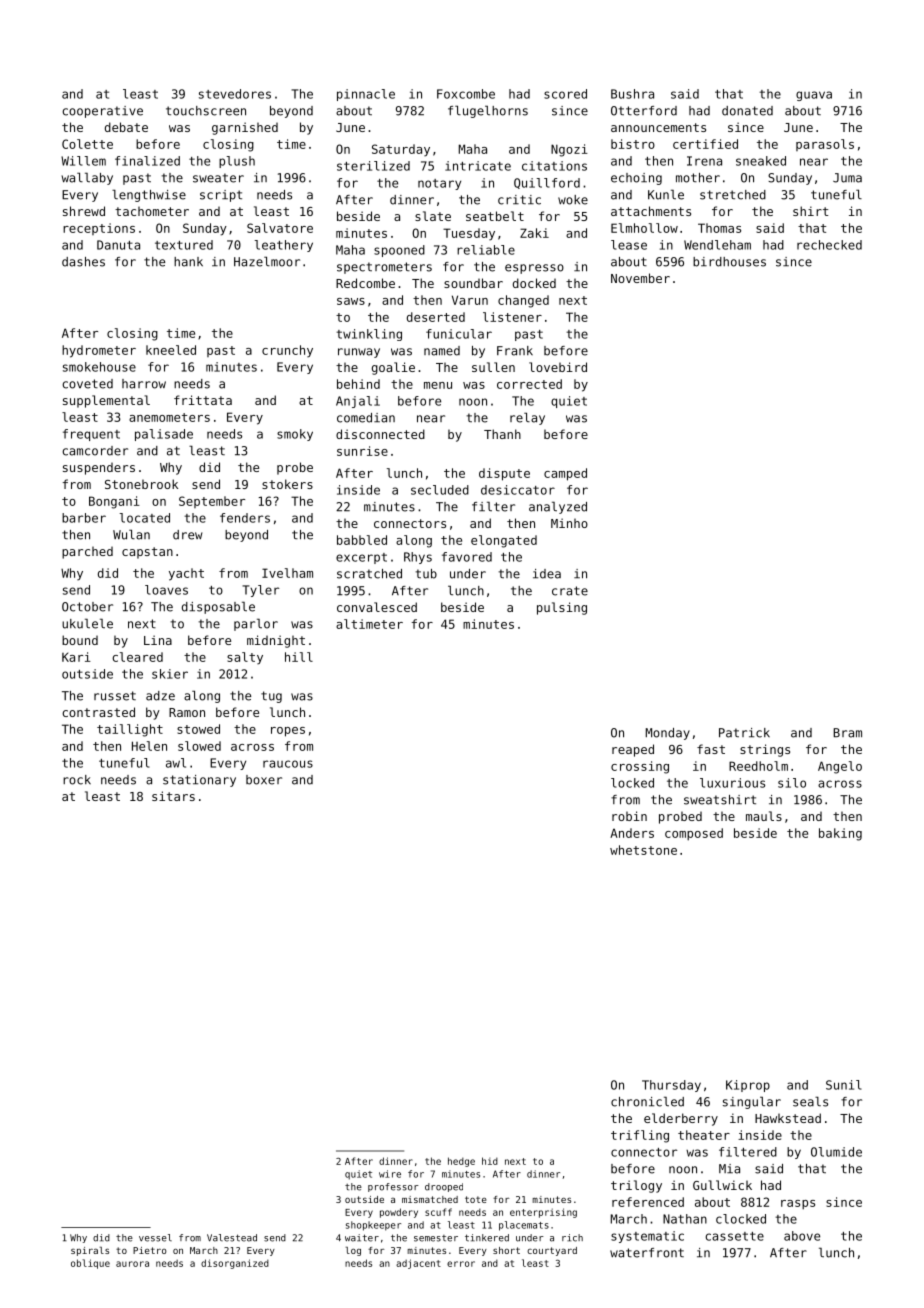  I want to click on Salvatore, so click(280, 228).
